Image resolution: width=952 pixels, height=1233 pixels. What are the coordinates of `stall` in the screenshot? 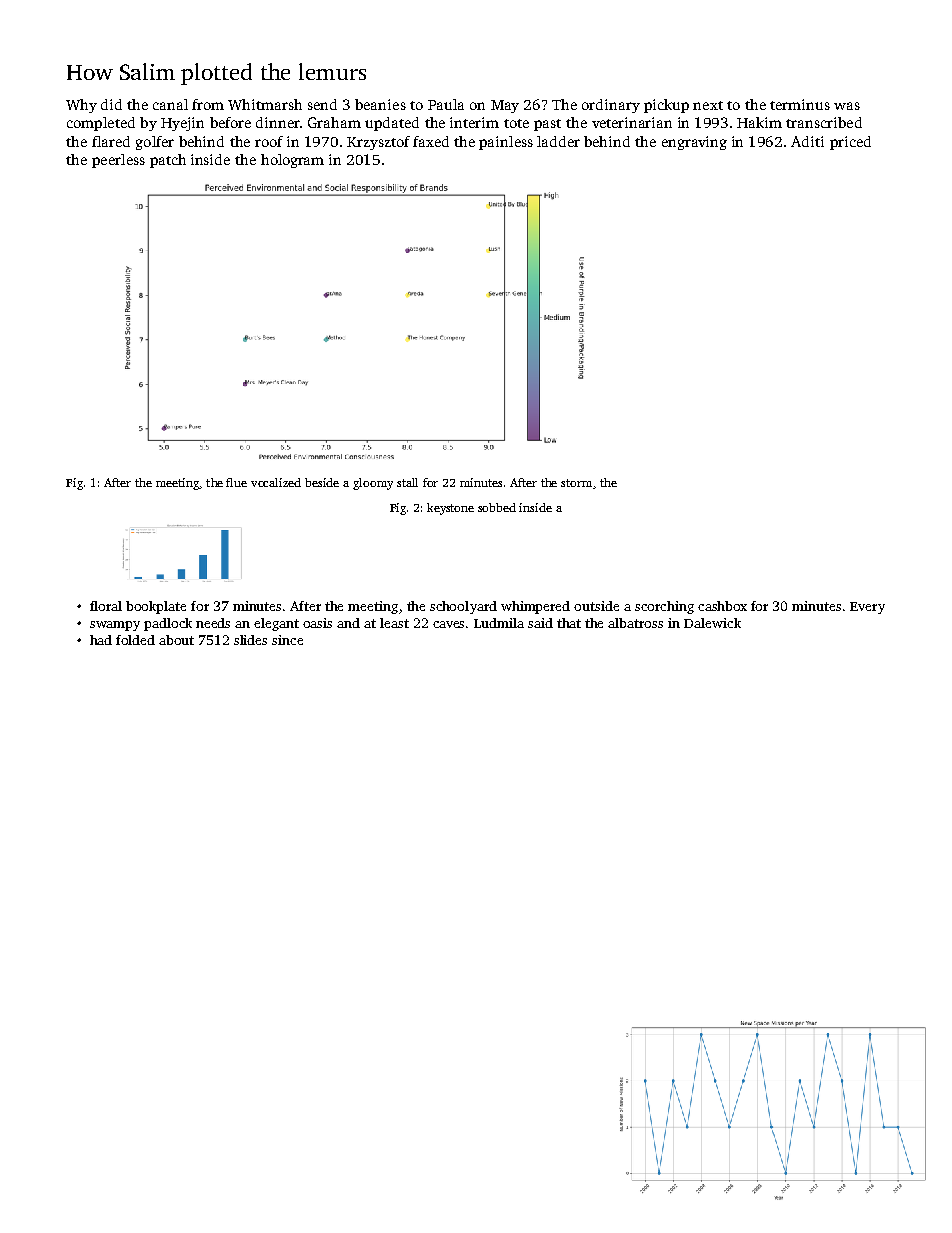 It's located at (407, 482).
